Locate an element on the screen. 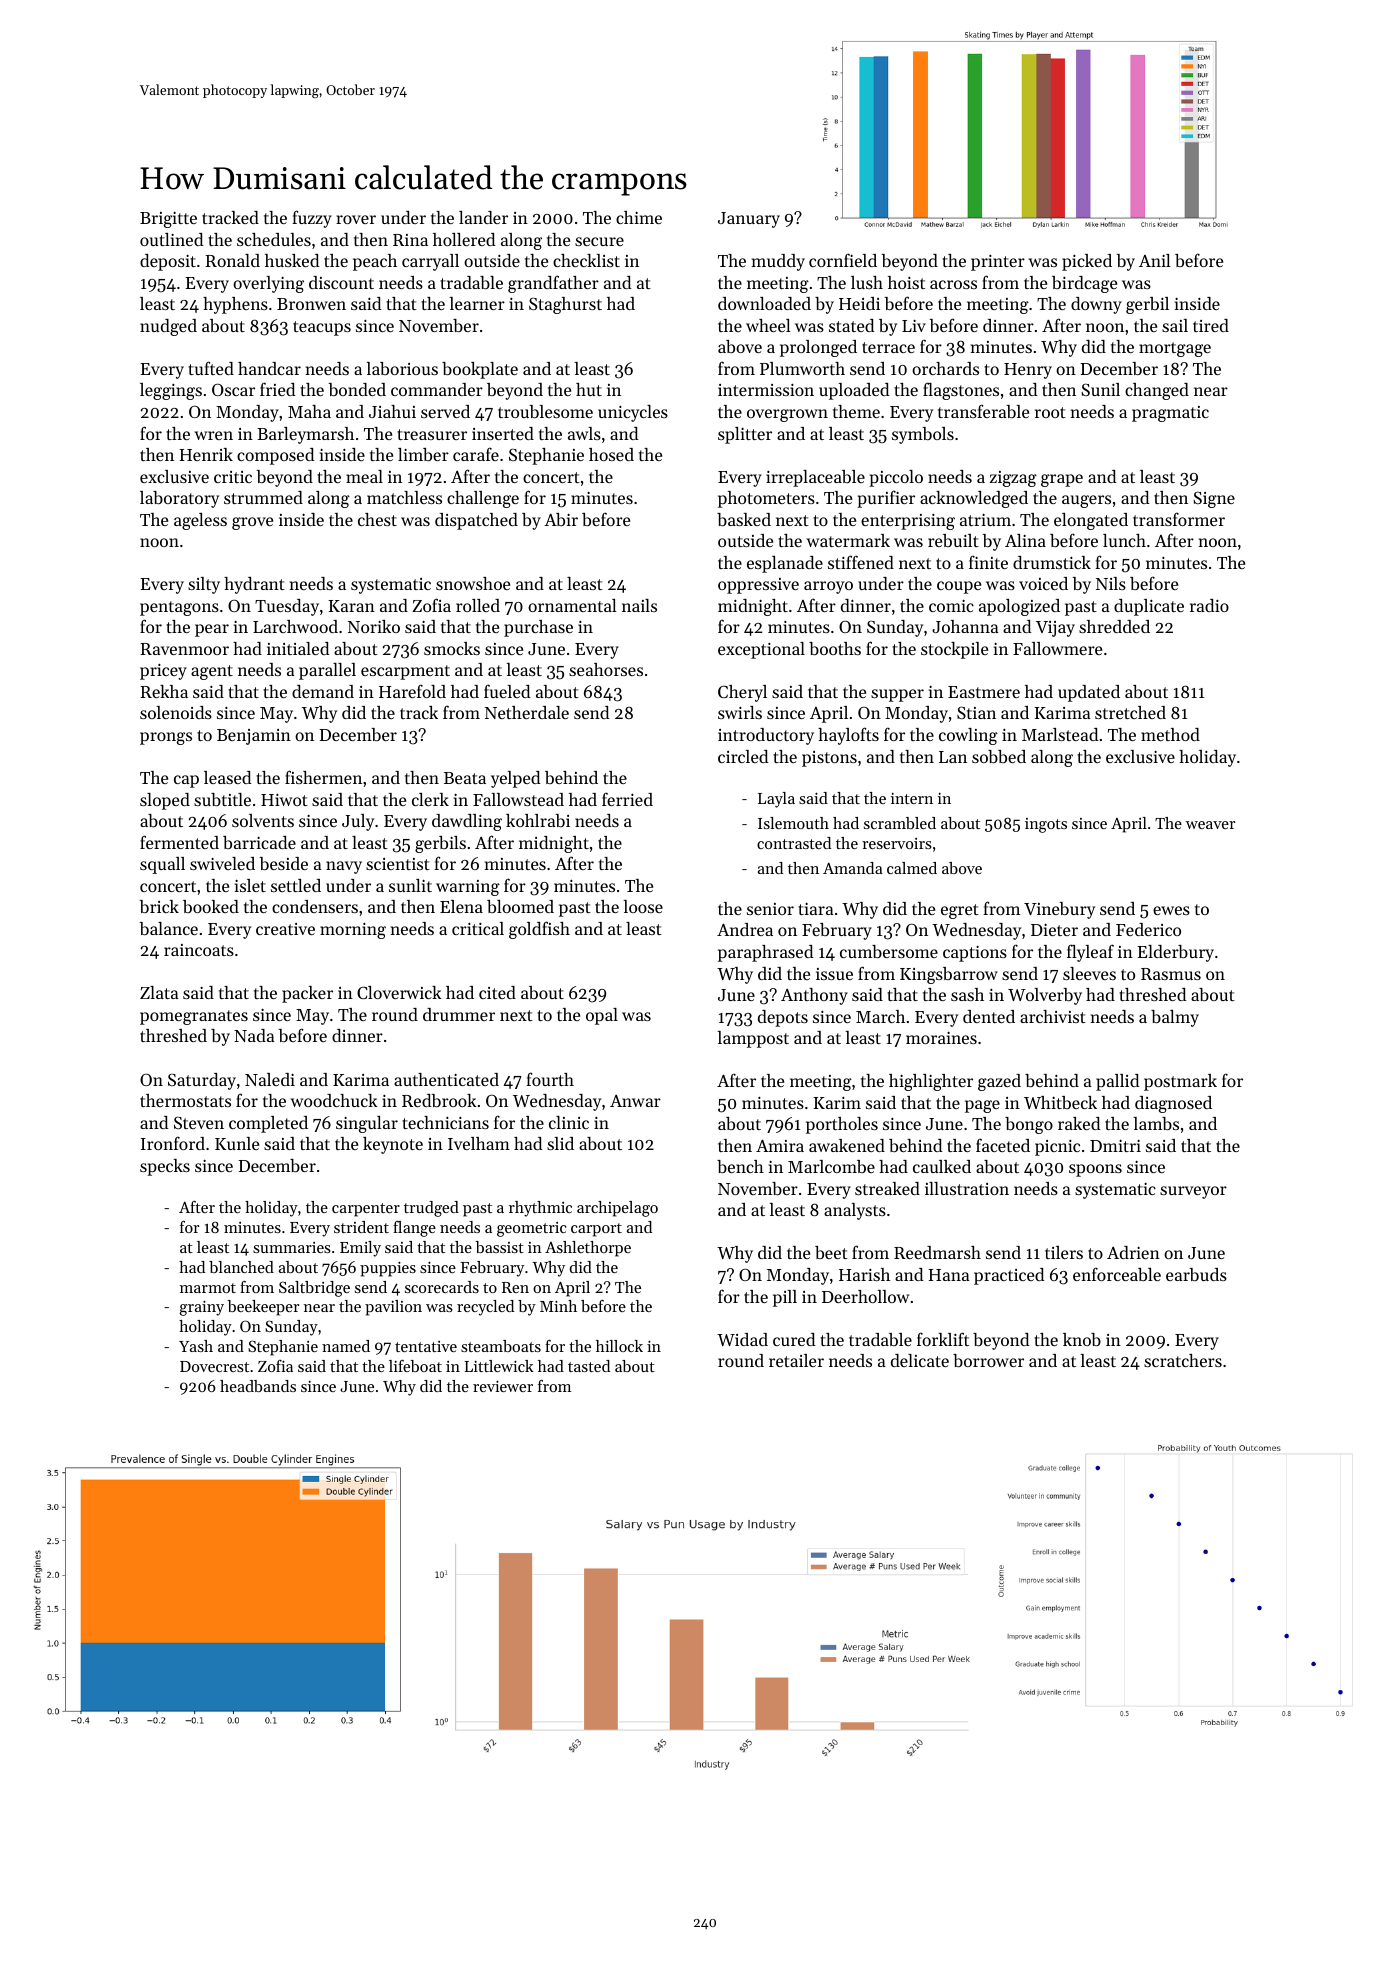 This screenshot has width=1386, height=1969. scorecards is located at coordinates (442, 1287).
